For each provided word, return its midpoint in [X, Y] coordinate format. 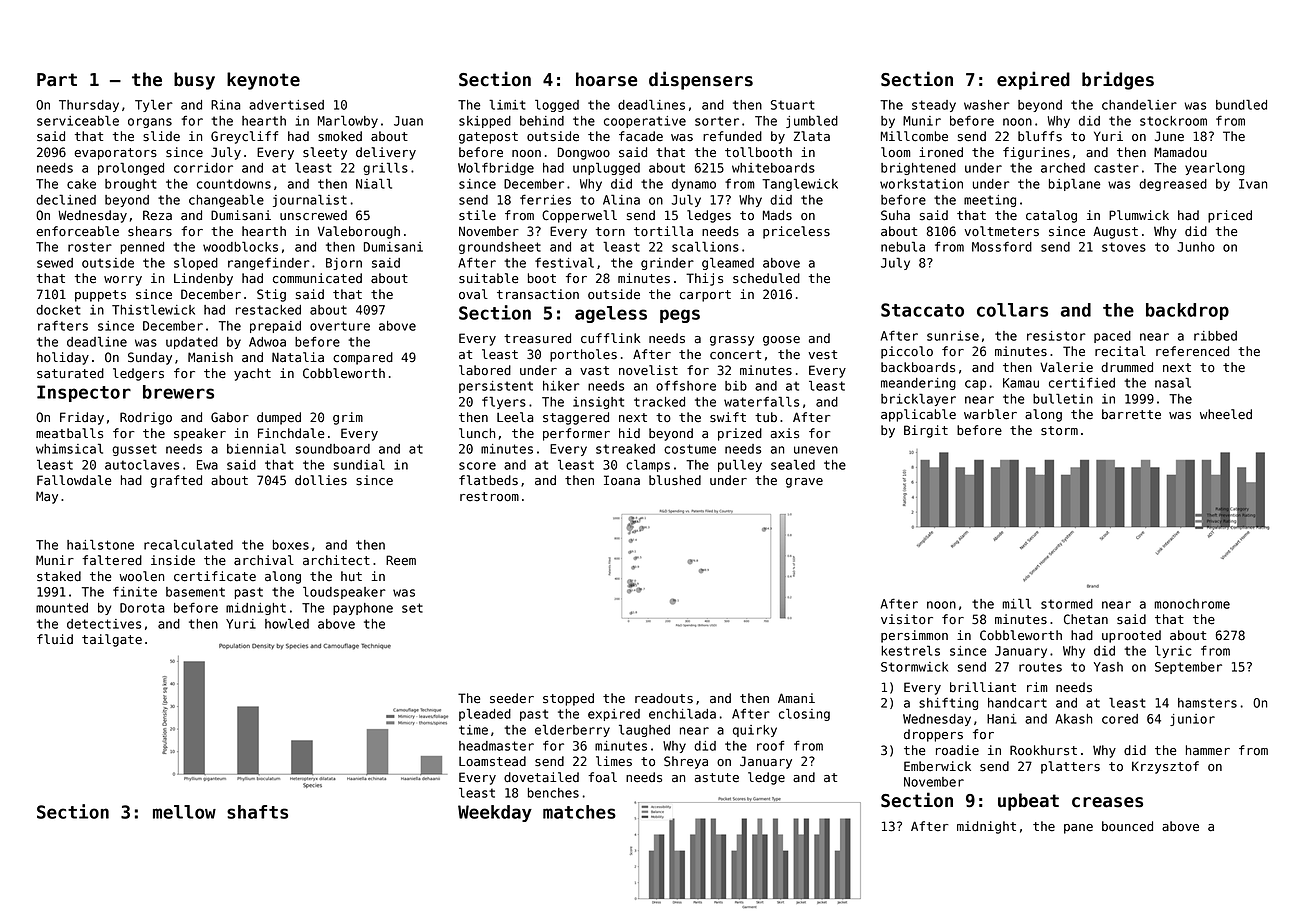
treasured [537, 338]
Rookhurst [1043, 750]
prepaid [275, 327]
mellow [184, 812]
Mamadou [1180, 152]
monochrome [1192, 604]
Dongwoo [584, 153]
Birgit [926, 431]
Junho [1196, 247]
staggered [576, 418]
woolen [141, 576]
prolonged [131, 168]
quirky [755, 731]
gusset [134, 450]
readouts [664, 698]
